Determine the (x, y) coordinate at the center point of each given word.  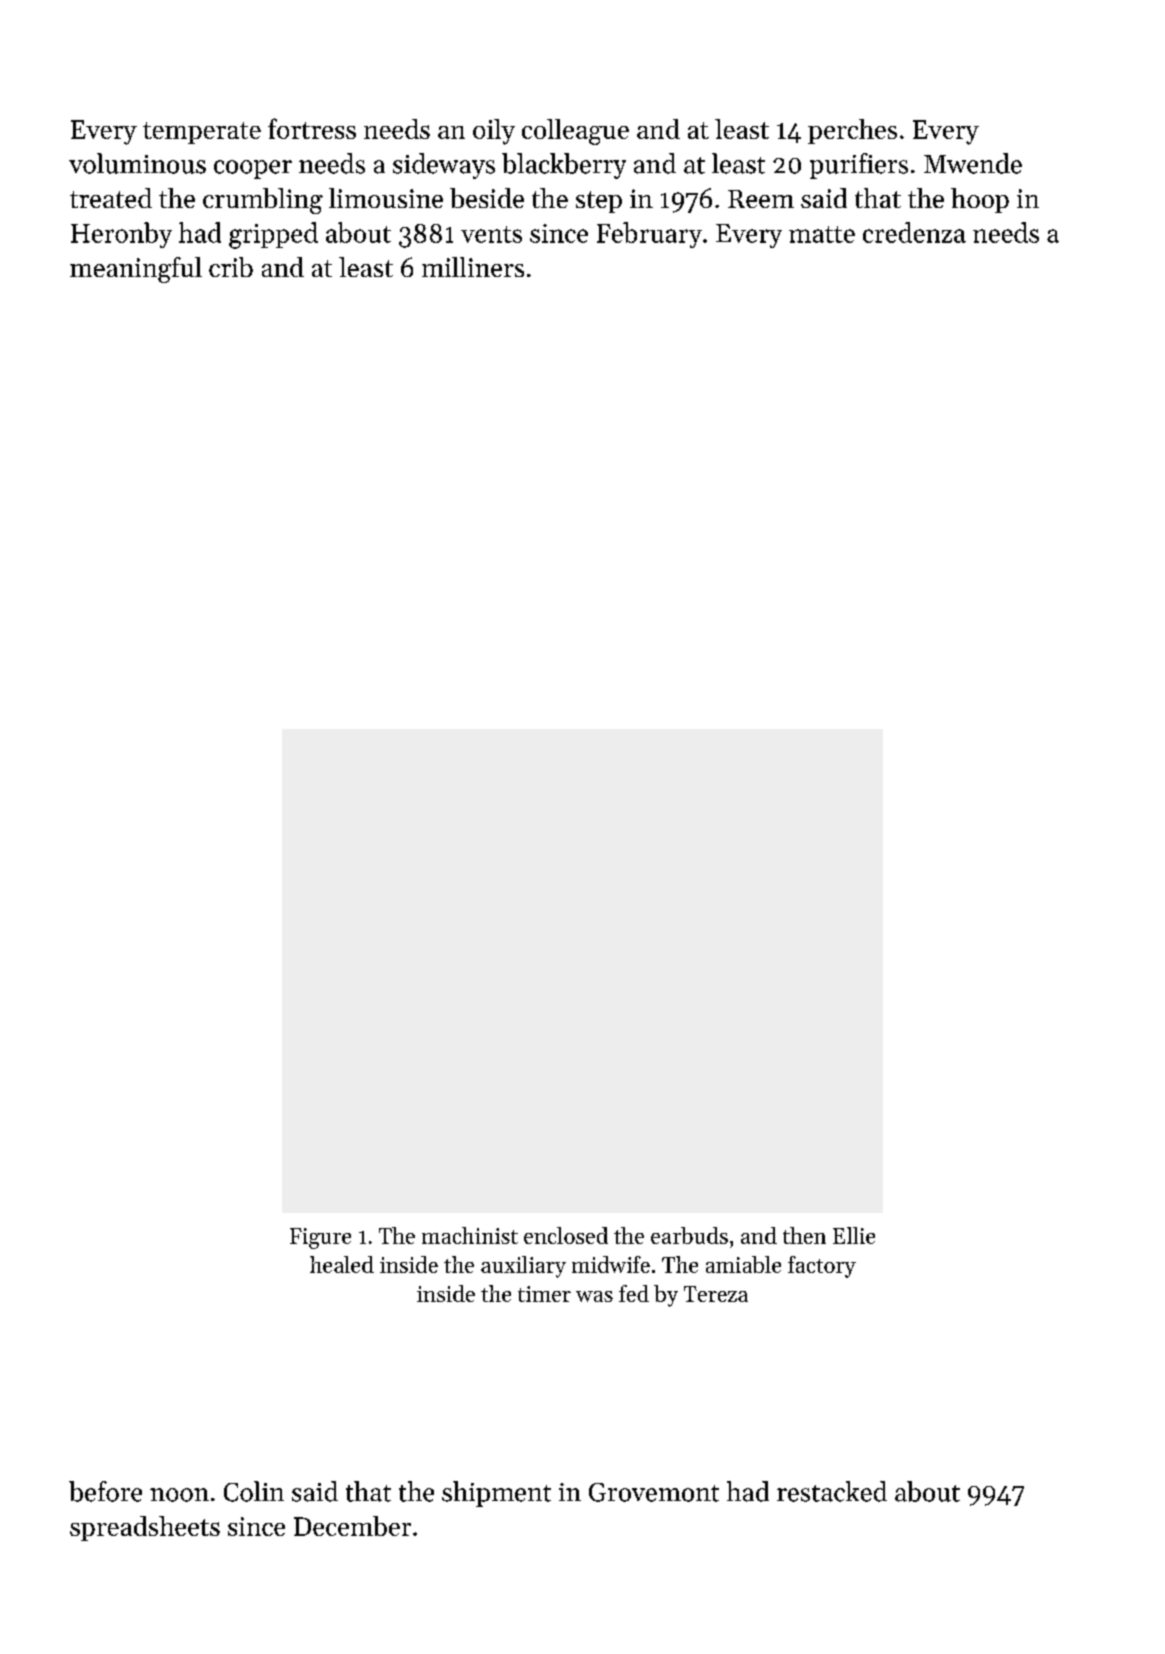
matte (822, 234)
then (804, 1235)
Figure (320, 1238)
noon (179, 1495)
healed (342, 1264)
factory (822, 1267)
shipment (496, 1494)
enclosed (566, 1235)
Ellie (854, 1235)
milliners (473, 267)
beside (487, 198)
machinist (470, 1235)
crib (231, 267)
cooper (253, 169)
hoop (980, 200)
